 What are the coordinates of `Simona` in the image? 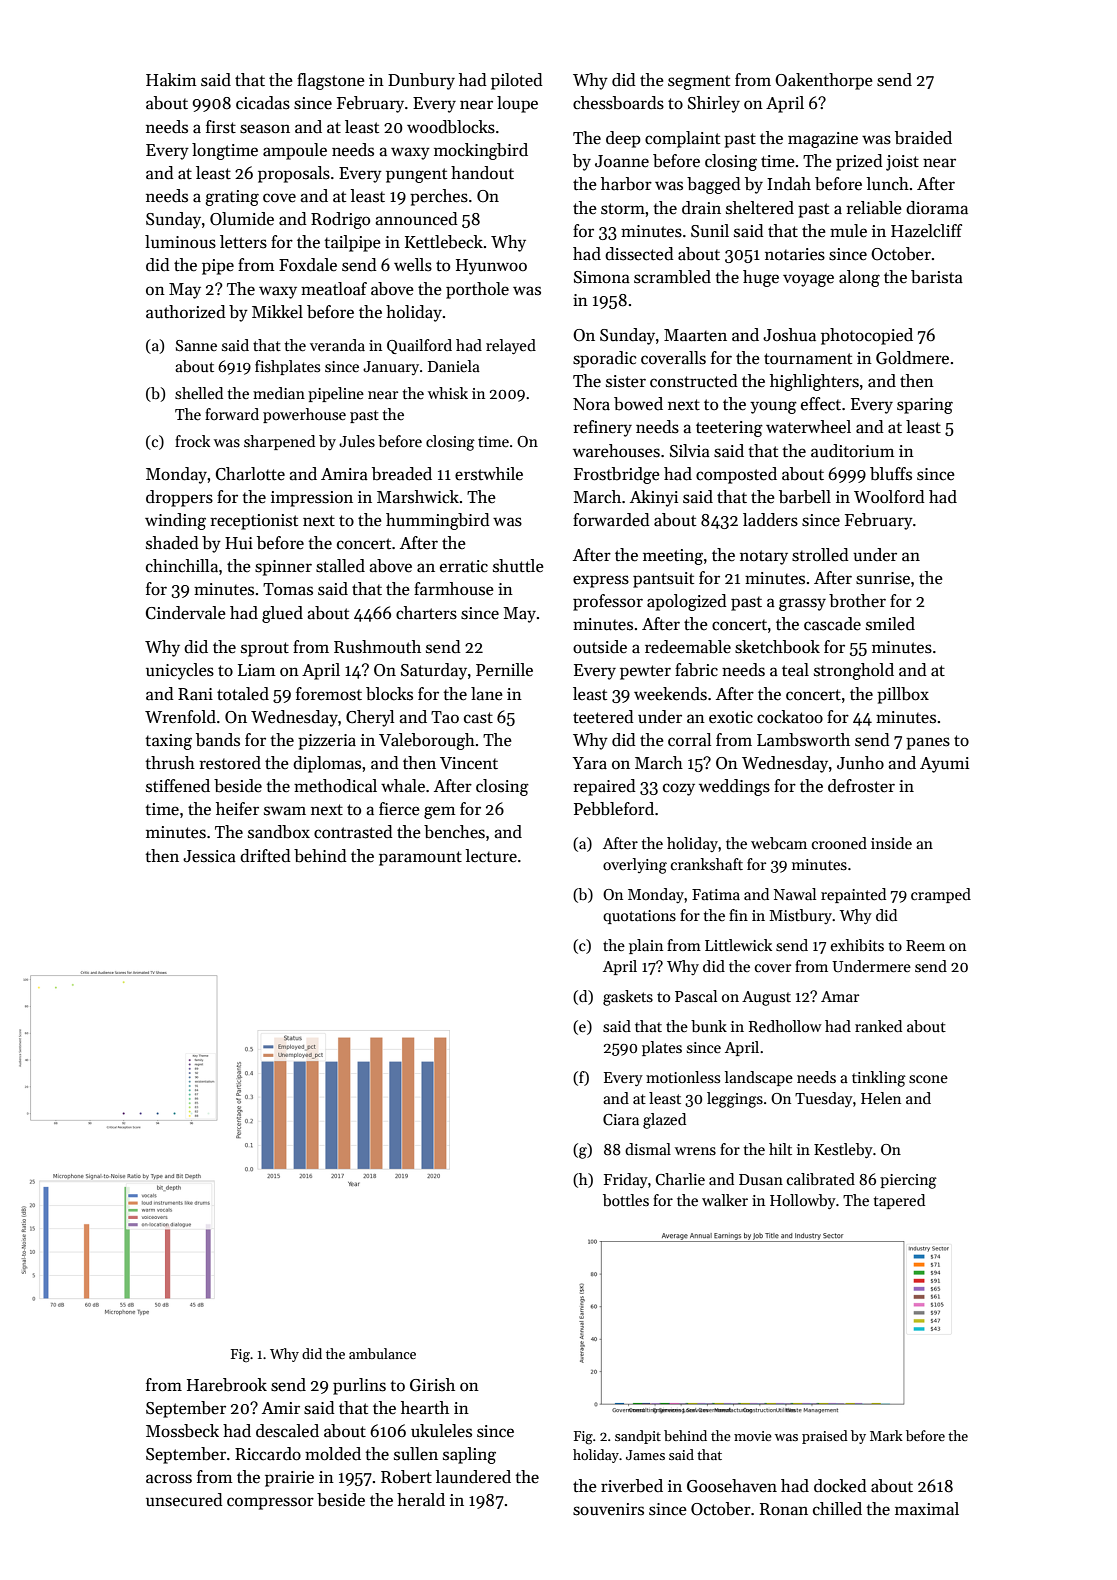 It's located at (602, 277).
